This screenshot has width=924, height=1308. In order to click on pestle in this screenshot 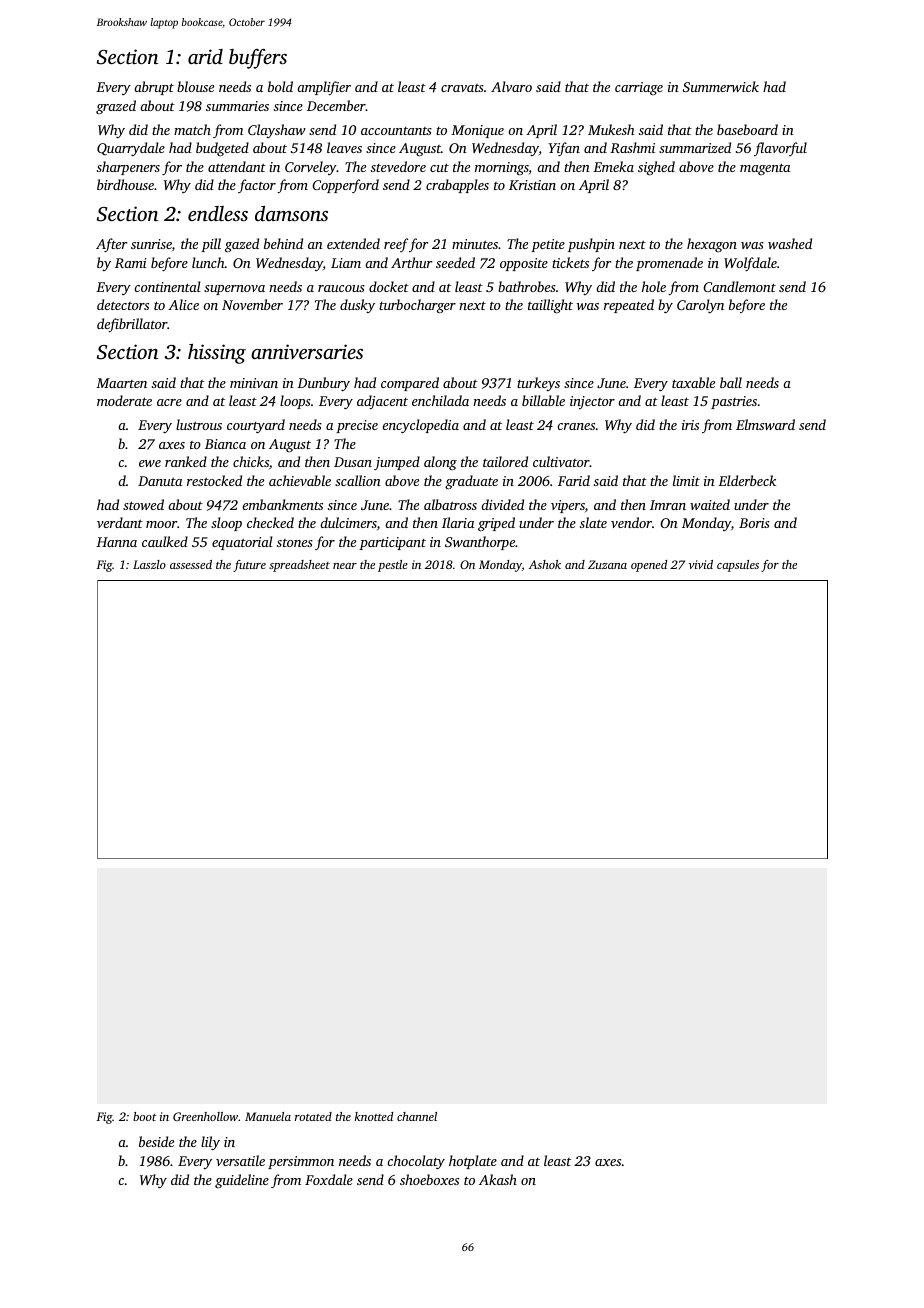, I will do `click(393, 566)`.
